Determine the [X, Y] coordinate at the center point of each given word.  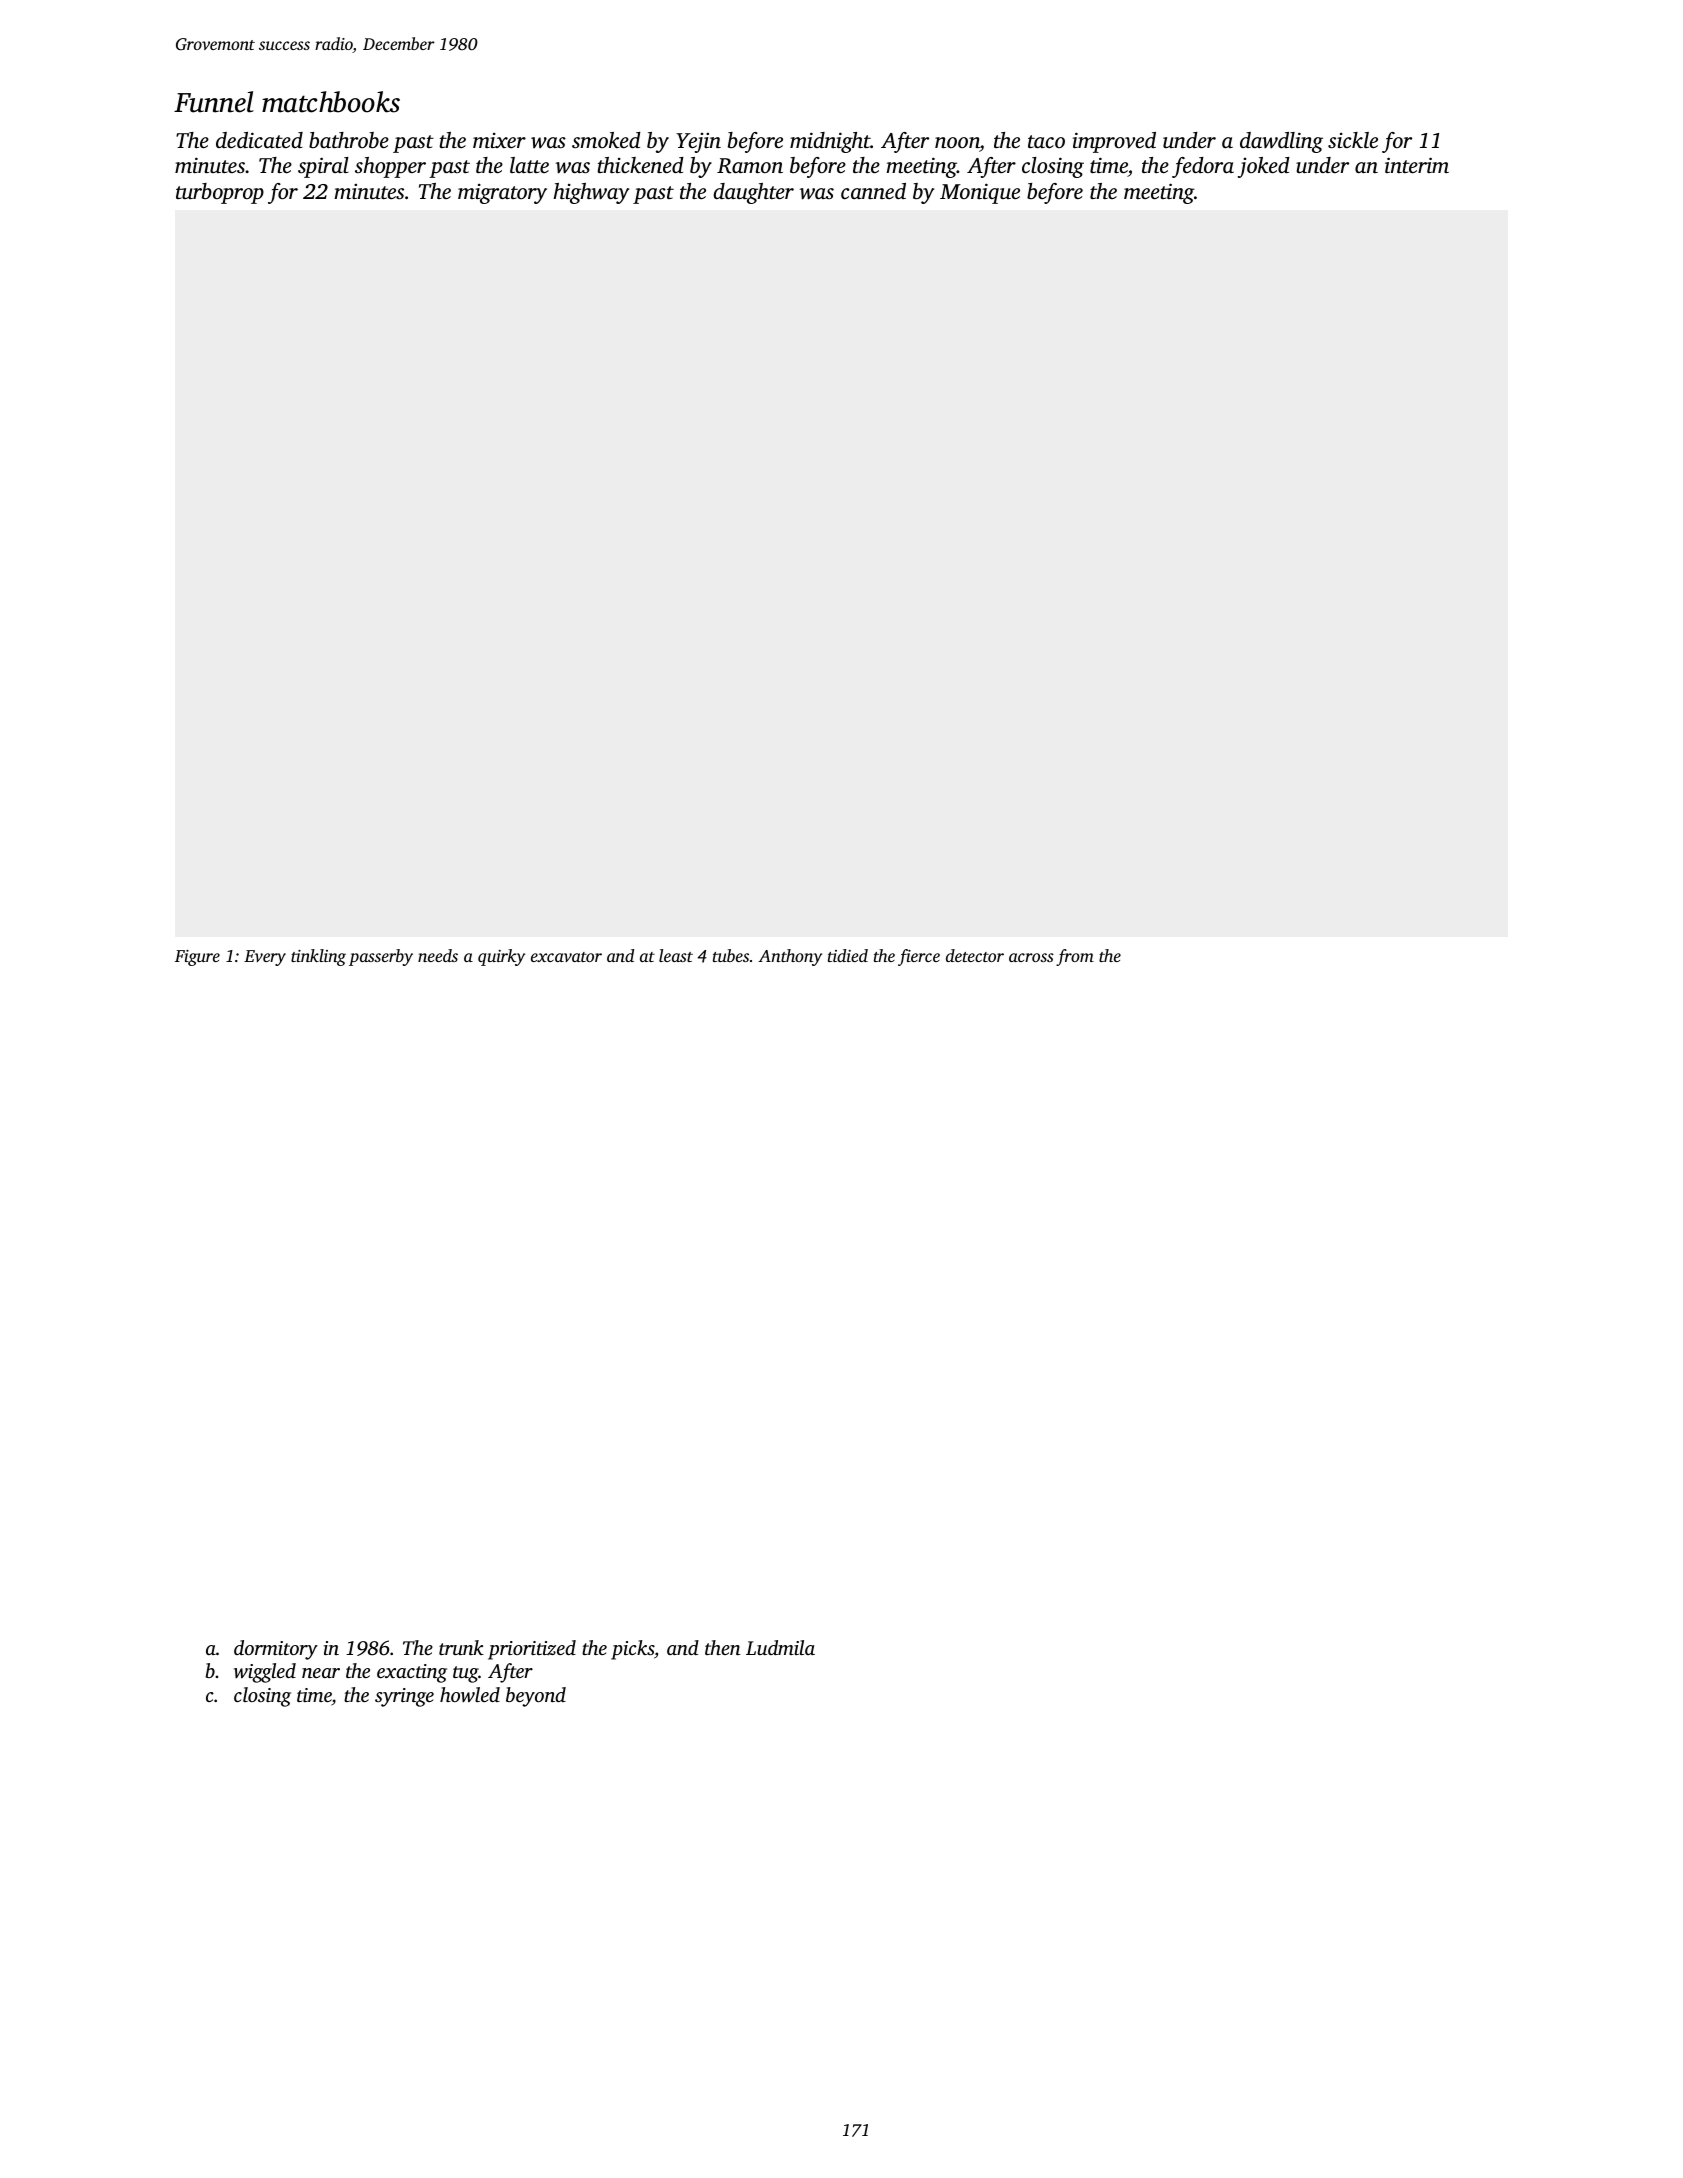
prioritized [532, 1650]
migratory [502, 194]
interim [1417, 165]
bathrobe [349, 140]
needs [438, 955]
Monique [980, 193]
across [1031, 957]
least [676, 955]
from [1075, 957]
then [723, 1647]
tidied [848, 955]
